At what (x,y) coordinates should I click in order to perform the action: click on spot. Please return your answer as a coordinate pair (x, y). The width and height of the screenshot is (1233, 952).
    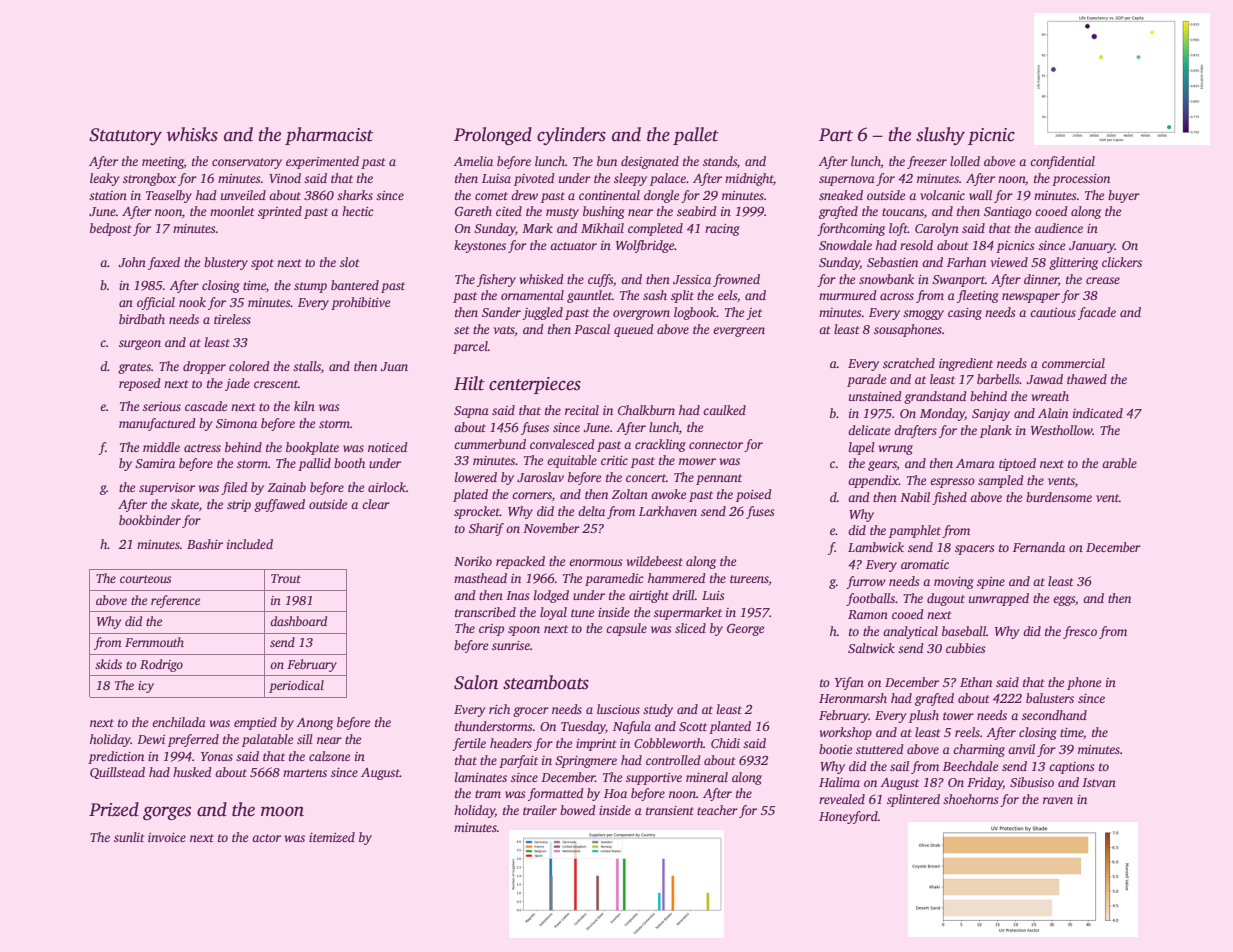
    Looking at the image, I should click on (262, 264).
